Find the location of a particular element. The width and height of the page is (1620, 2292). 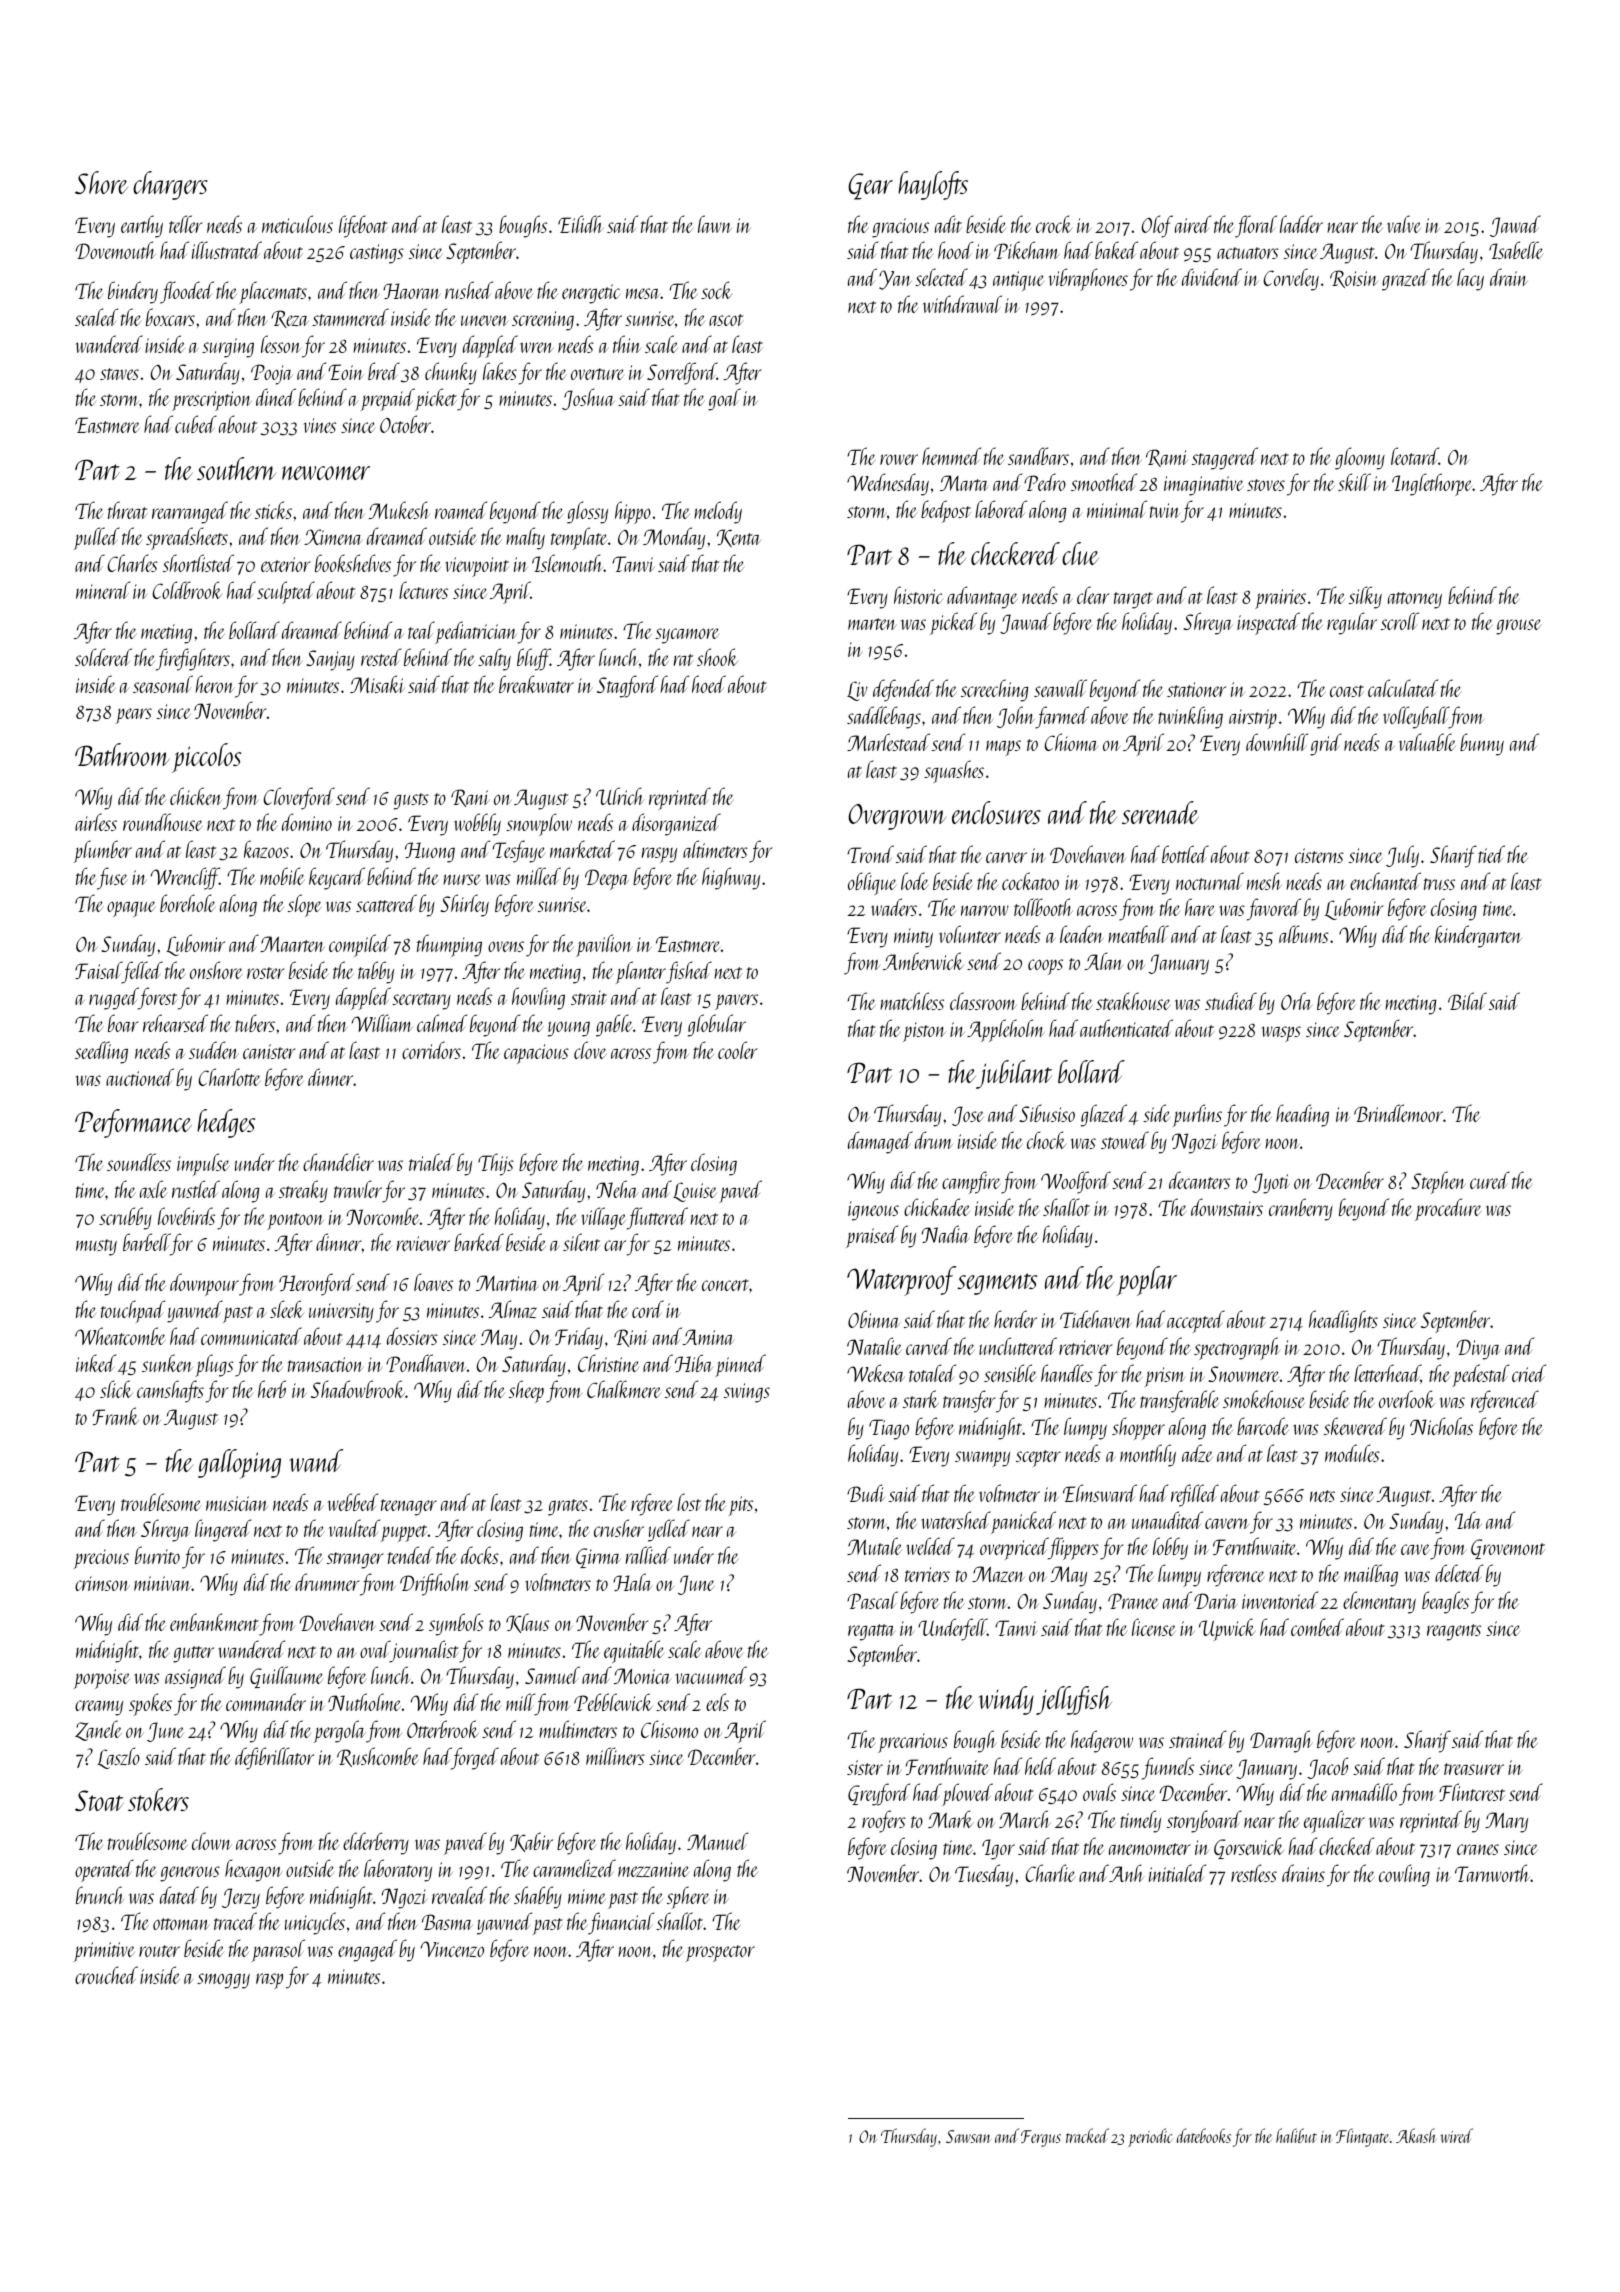

attorney is located at coordinates (1415, 600).
